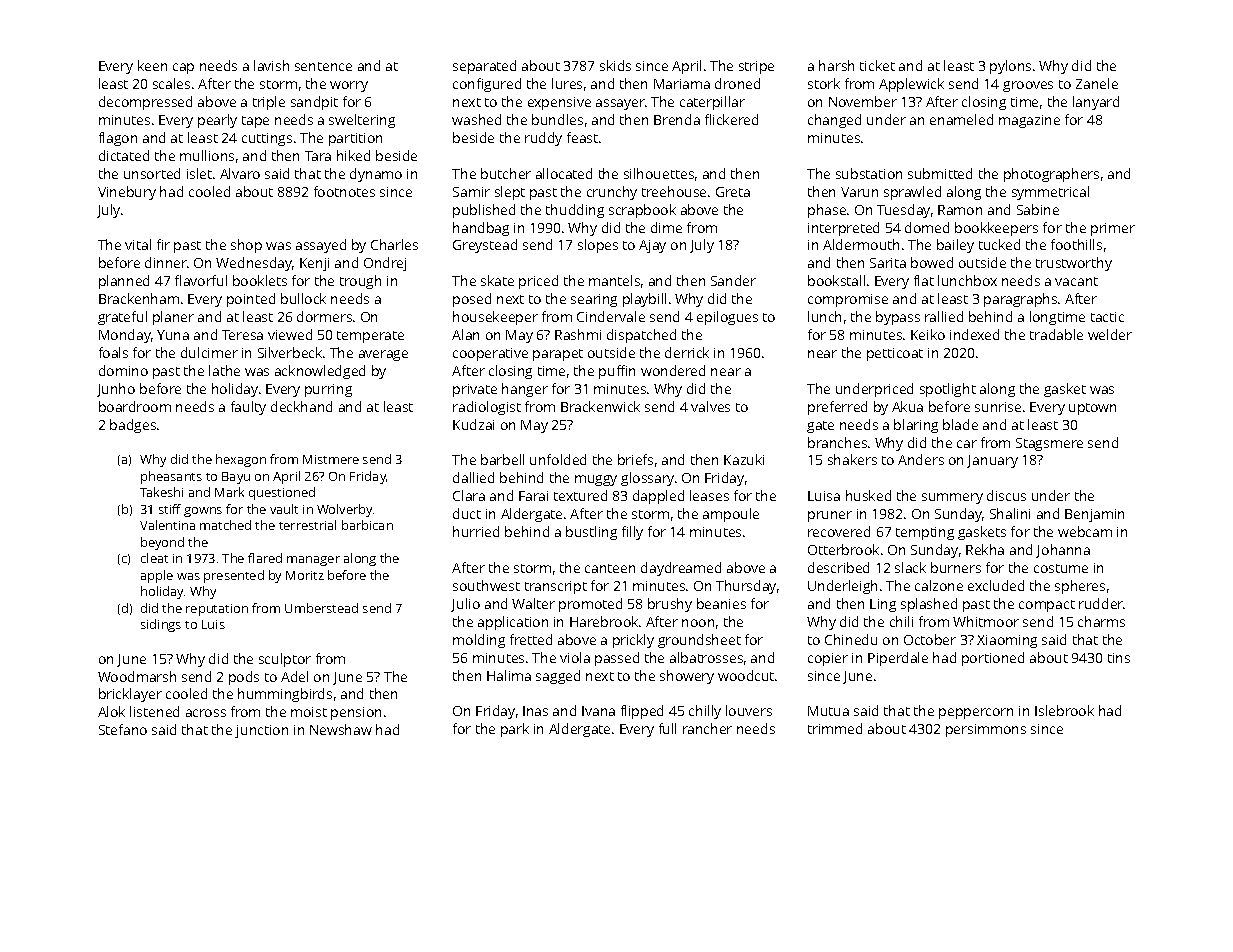  I want to click on textured, so click(580, 495).
